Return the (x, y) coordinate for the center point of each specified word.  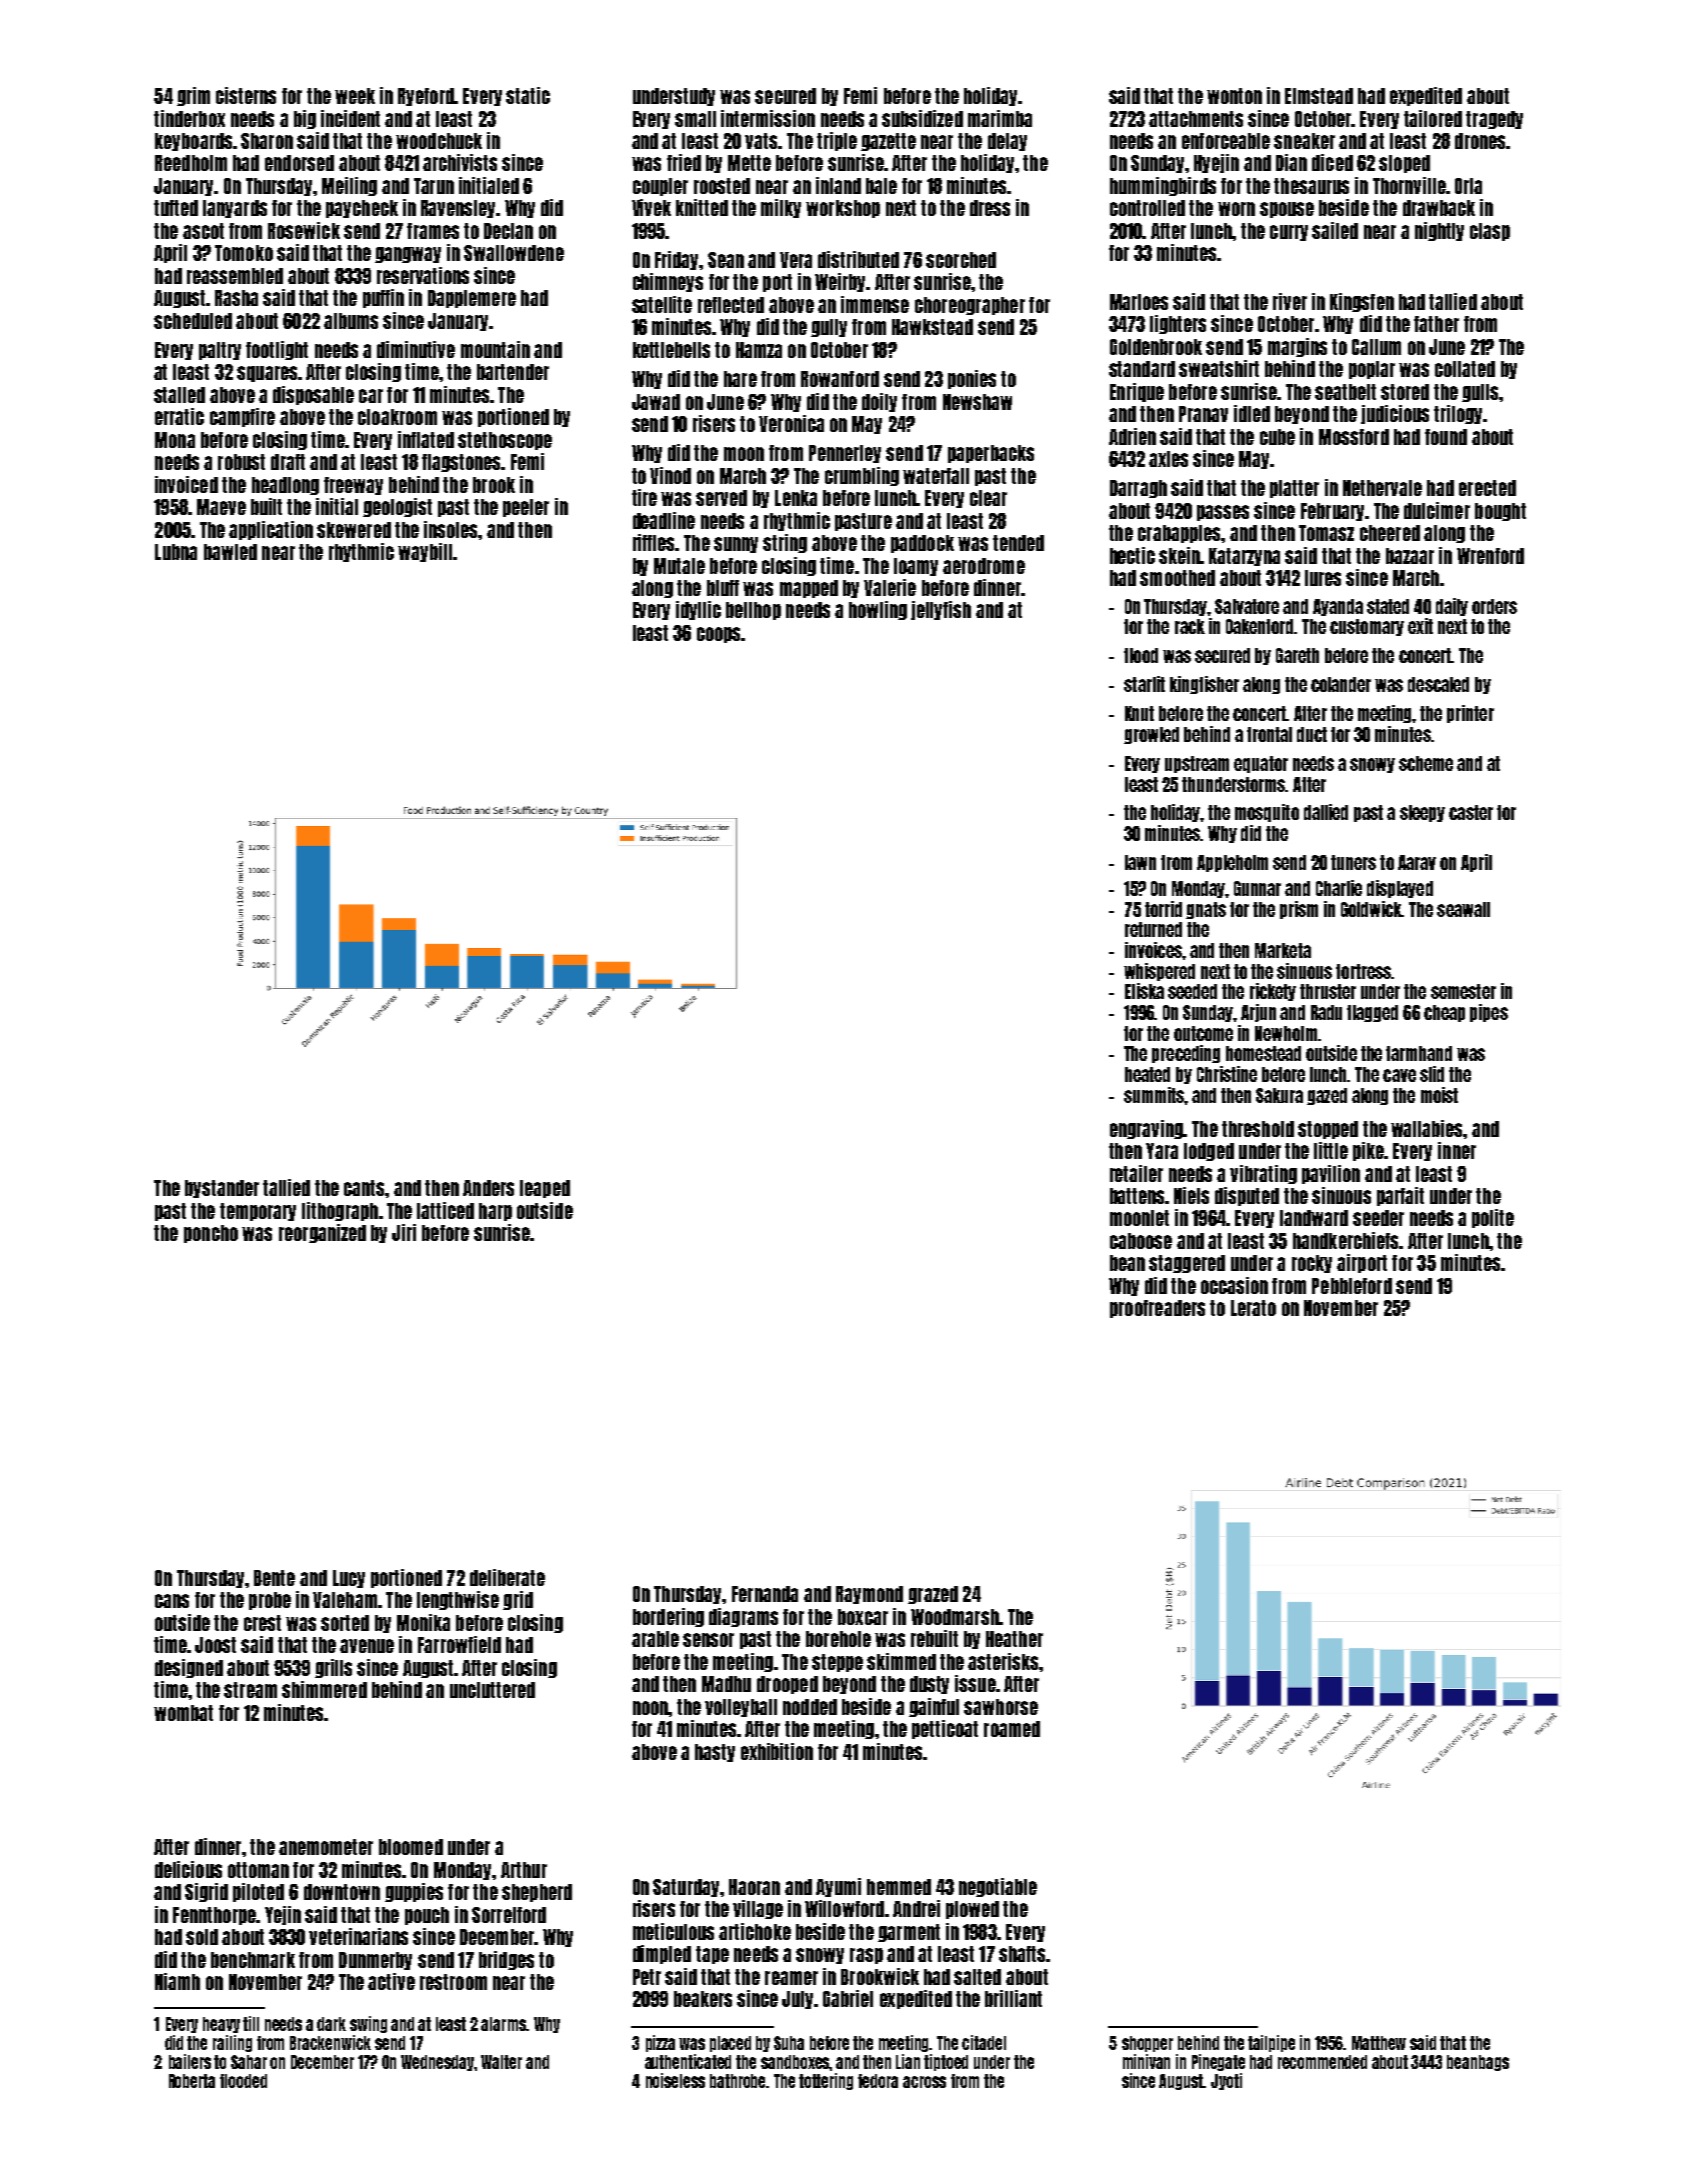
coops (718, 635)
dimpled (662, 1954)
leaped (545, 1189)
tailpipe (1271, 2043)
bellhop (753, 611)
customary (1367, 627)
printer (1470, 714)
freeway (353, 486)
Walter (501, 2062)
